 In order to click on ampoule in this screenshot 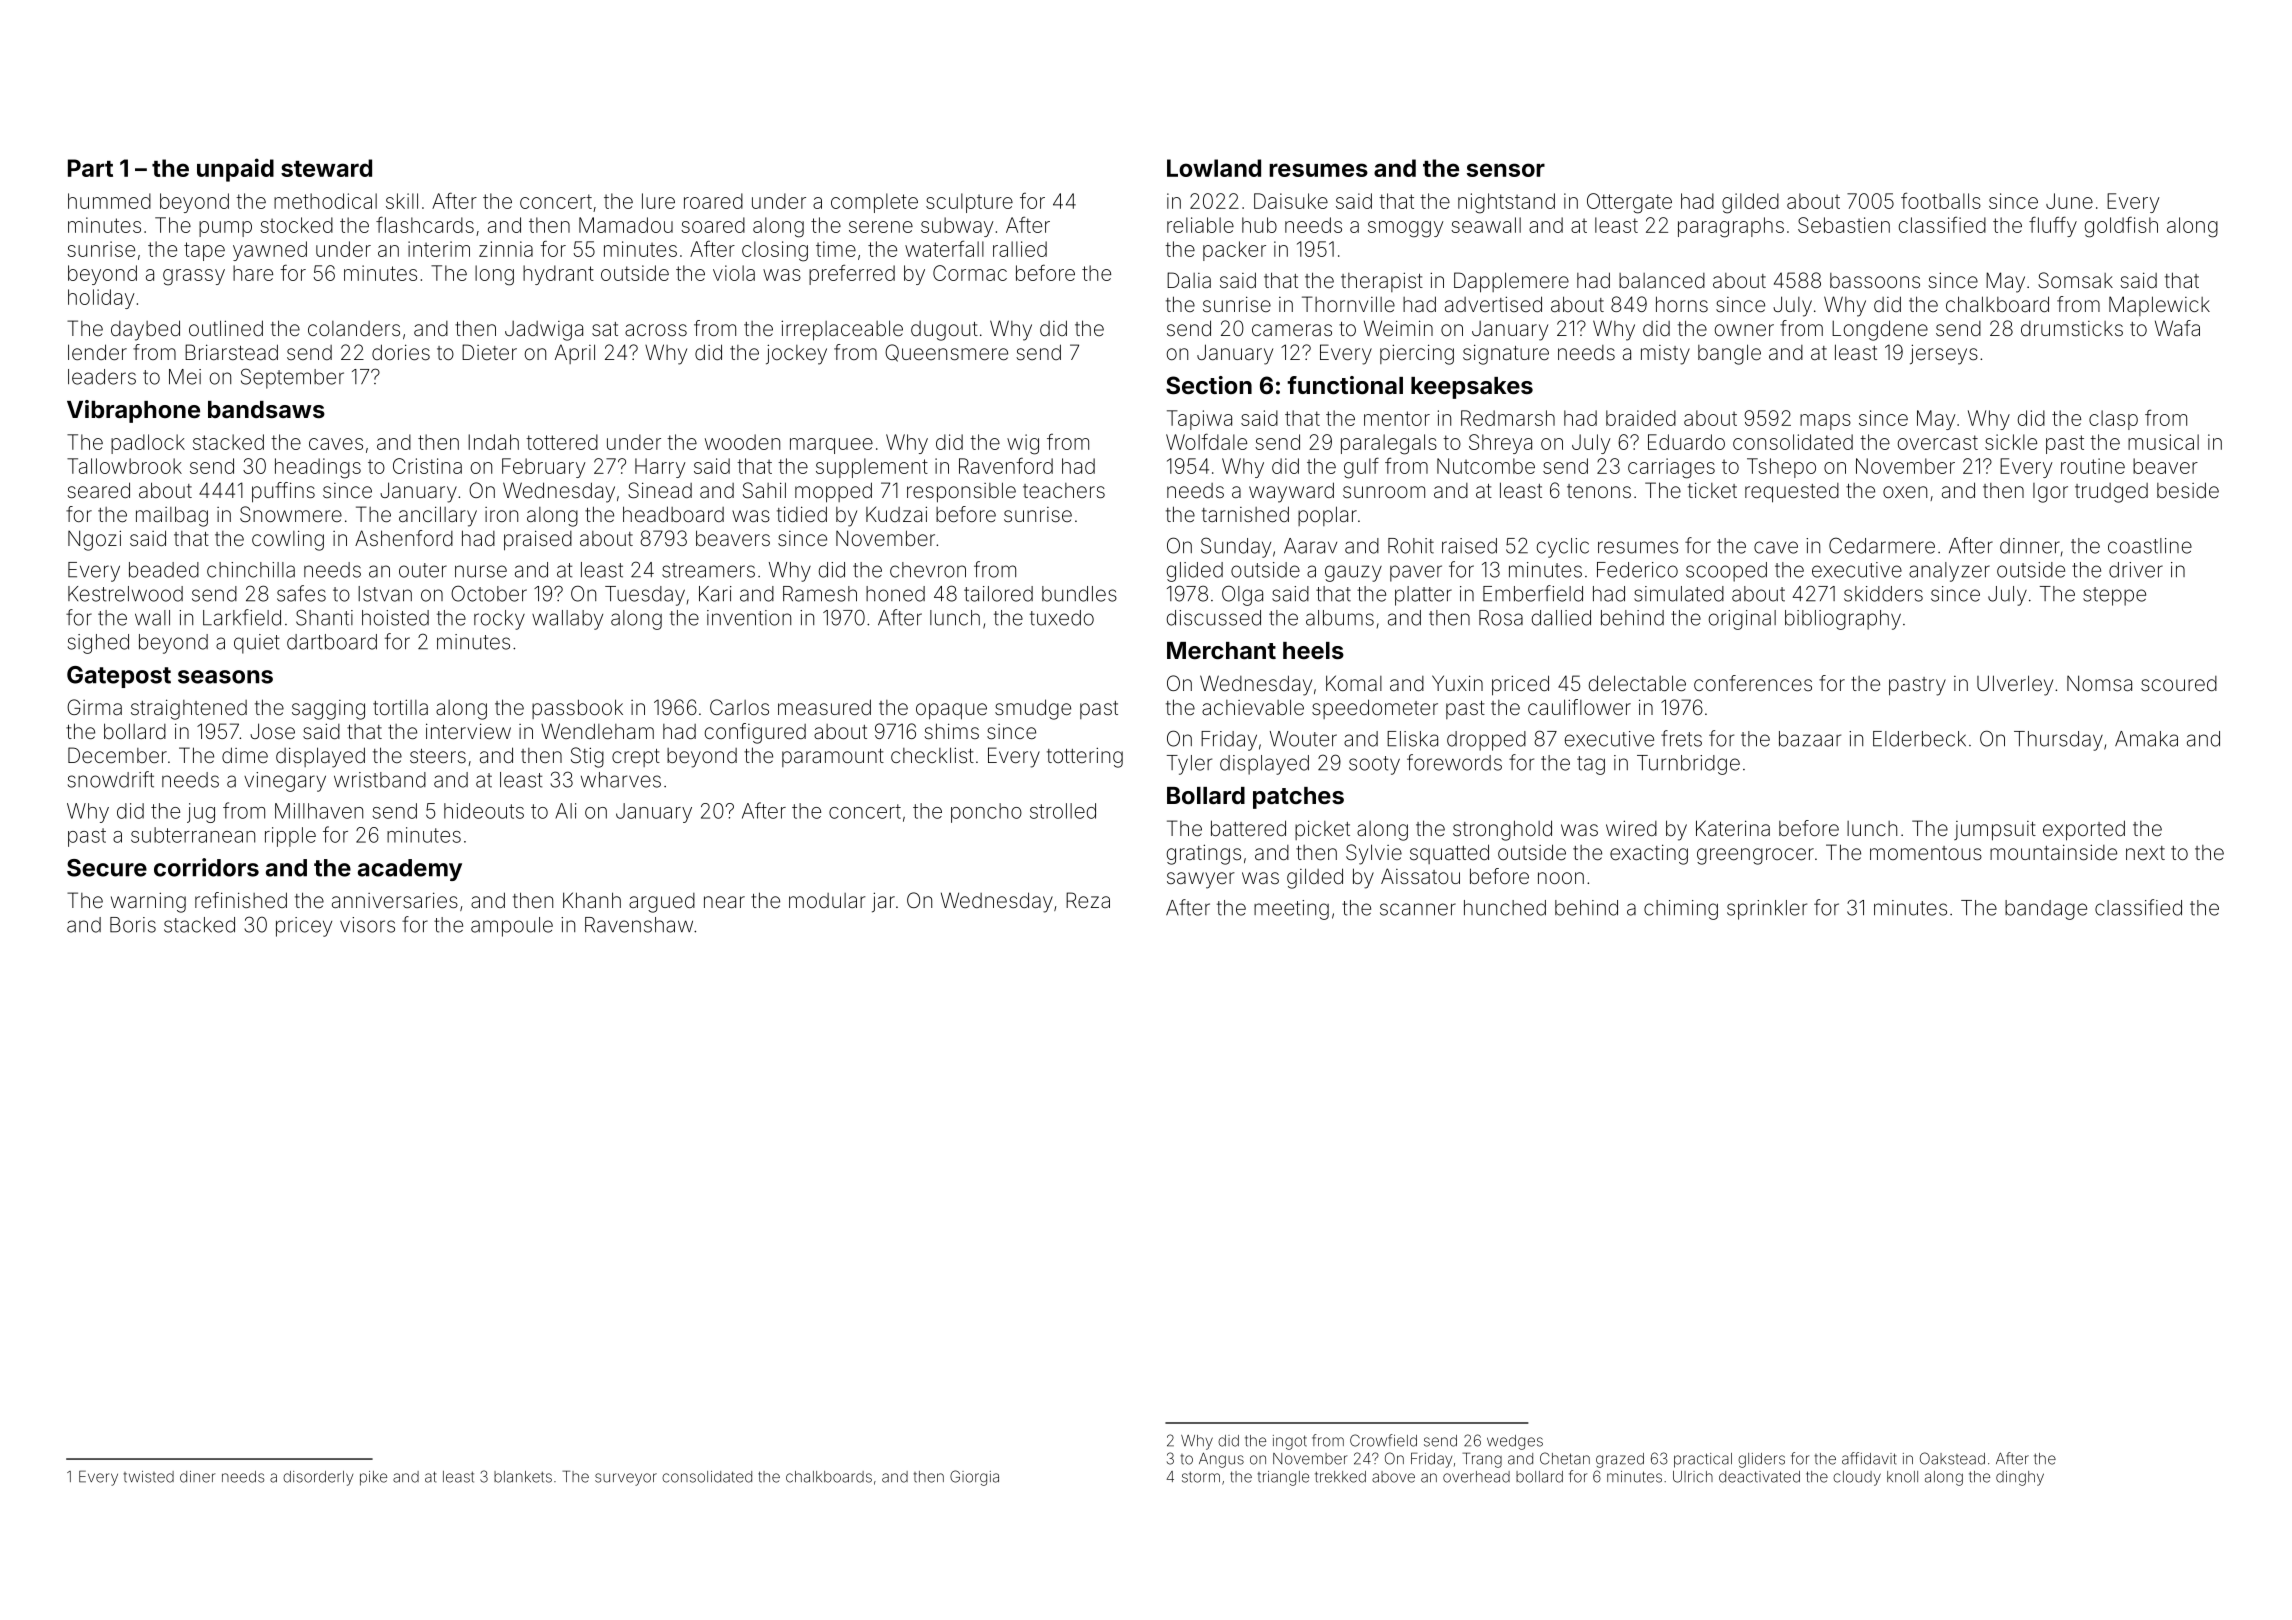, I will do `click(512, 927)`.
